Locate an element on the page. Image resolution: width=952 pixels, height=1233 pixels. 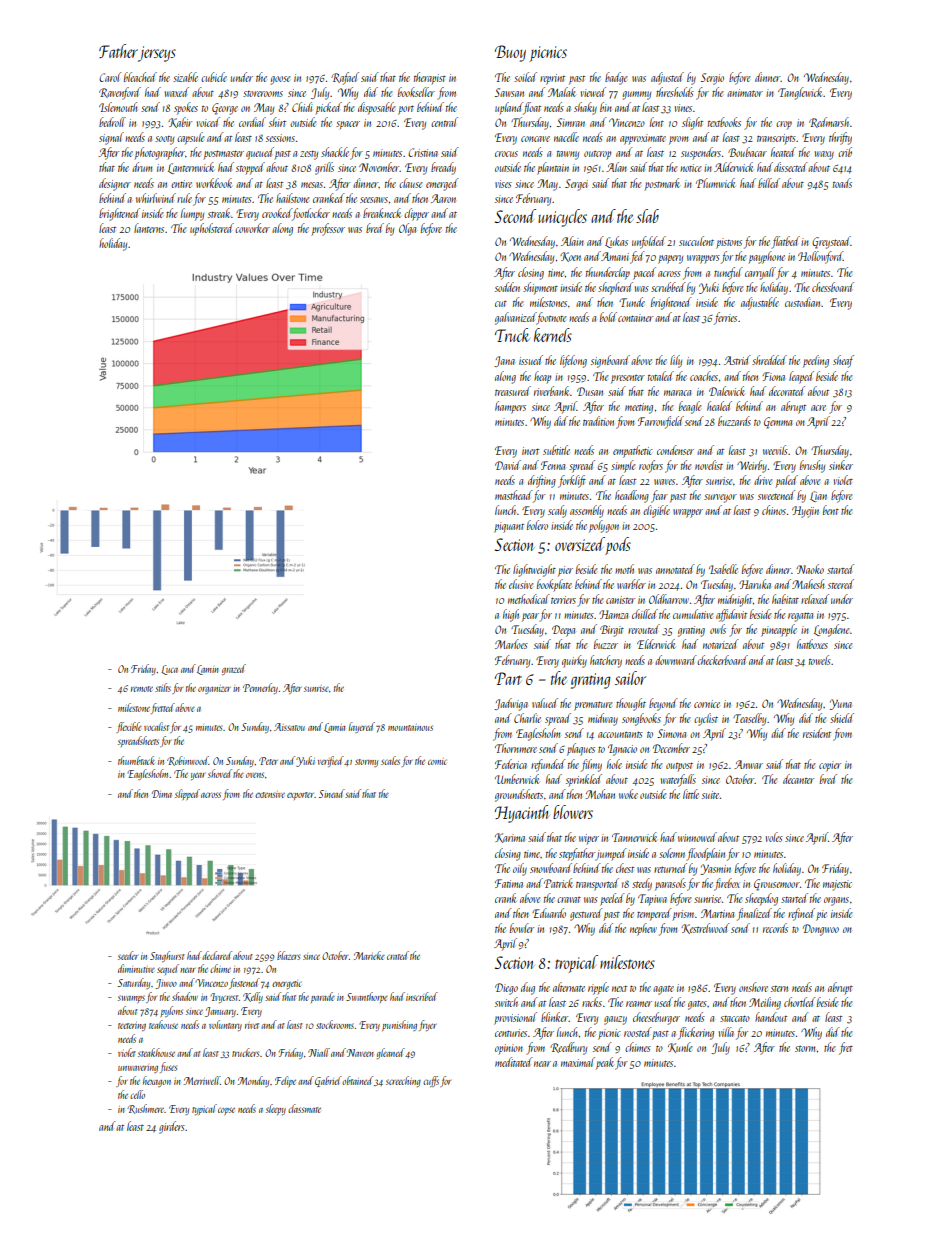
fastened is located at coordinates (244, 983).
